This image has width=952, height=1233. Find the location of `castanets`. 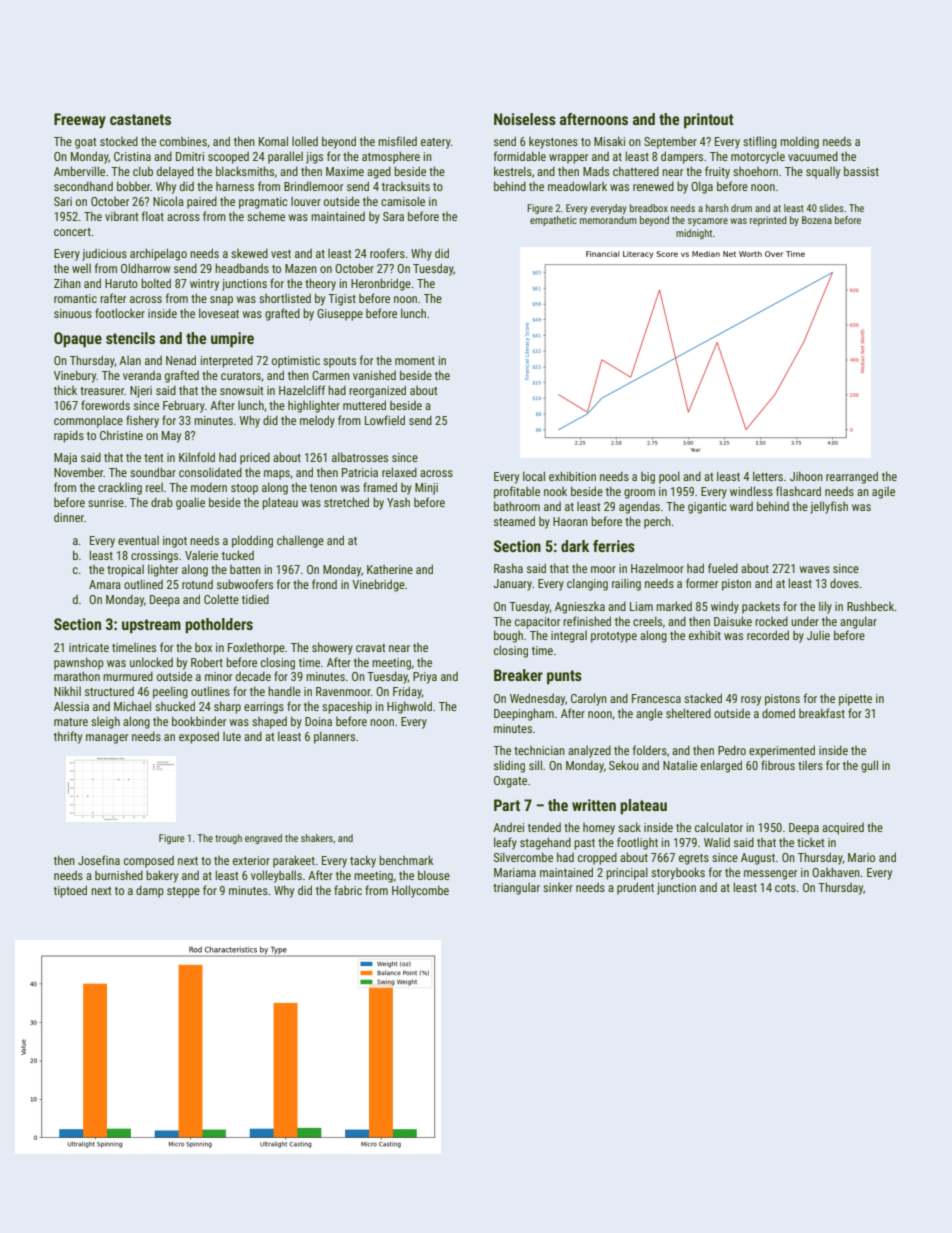

castanets is located at coordinates (140, 119).
